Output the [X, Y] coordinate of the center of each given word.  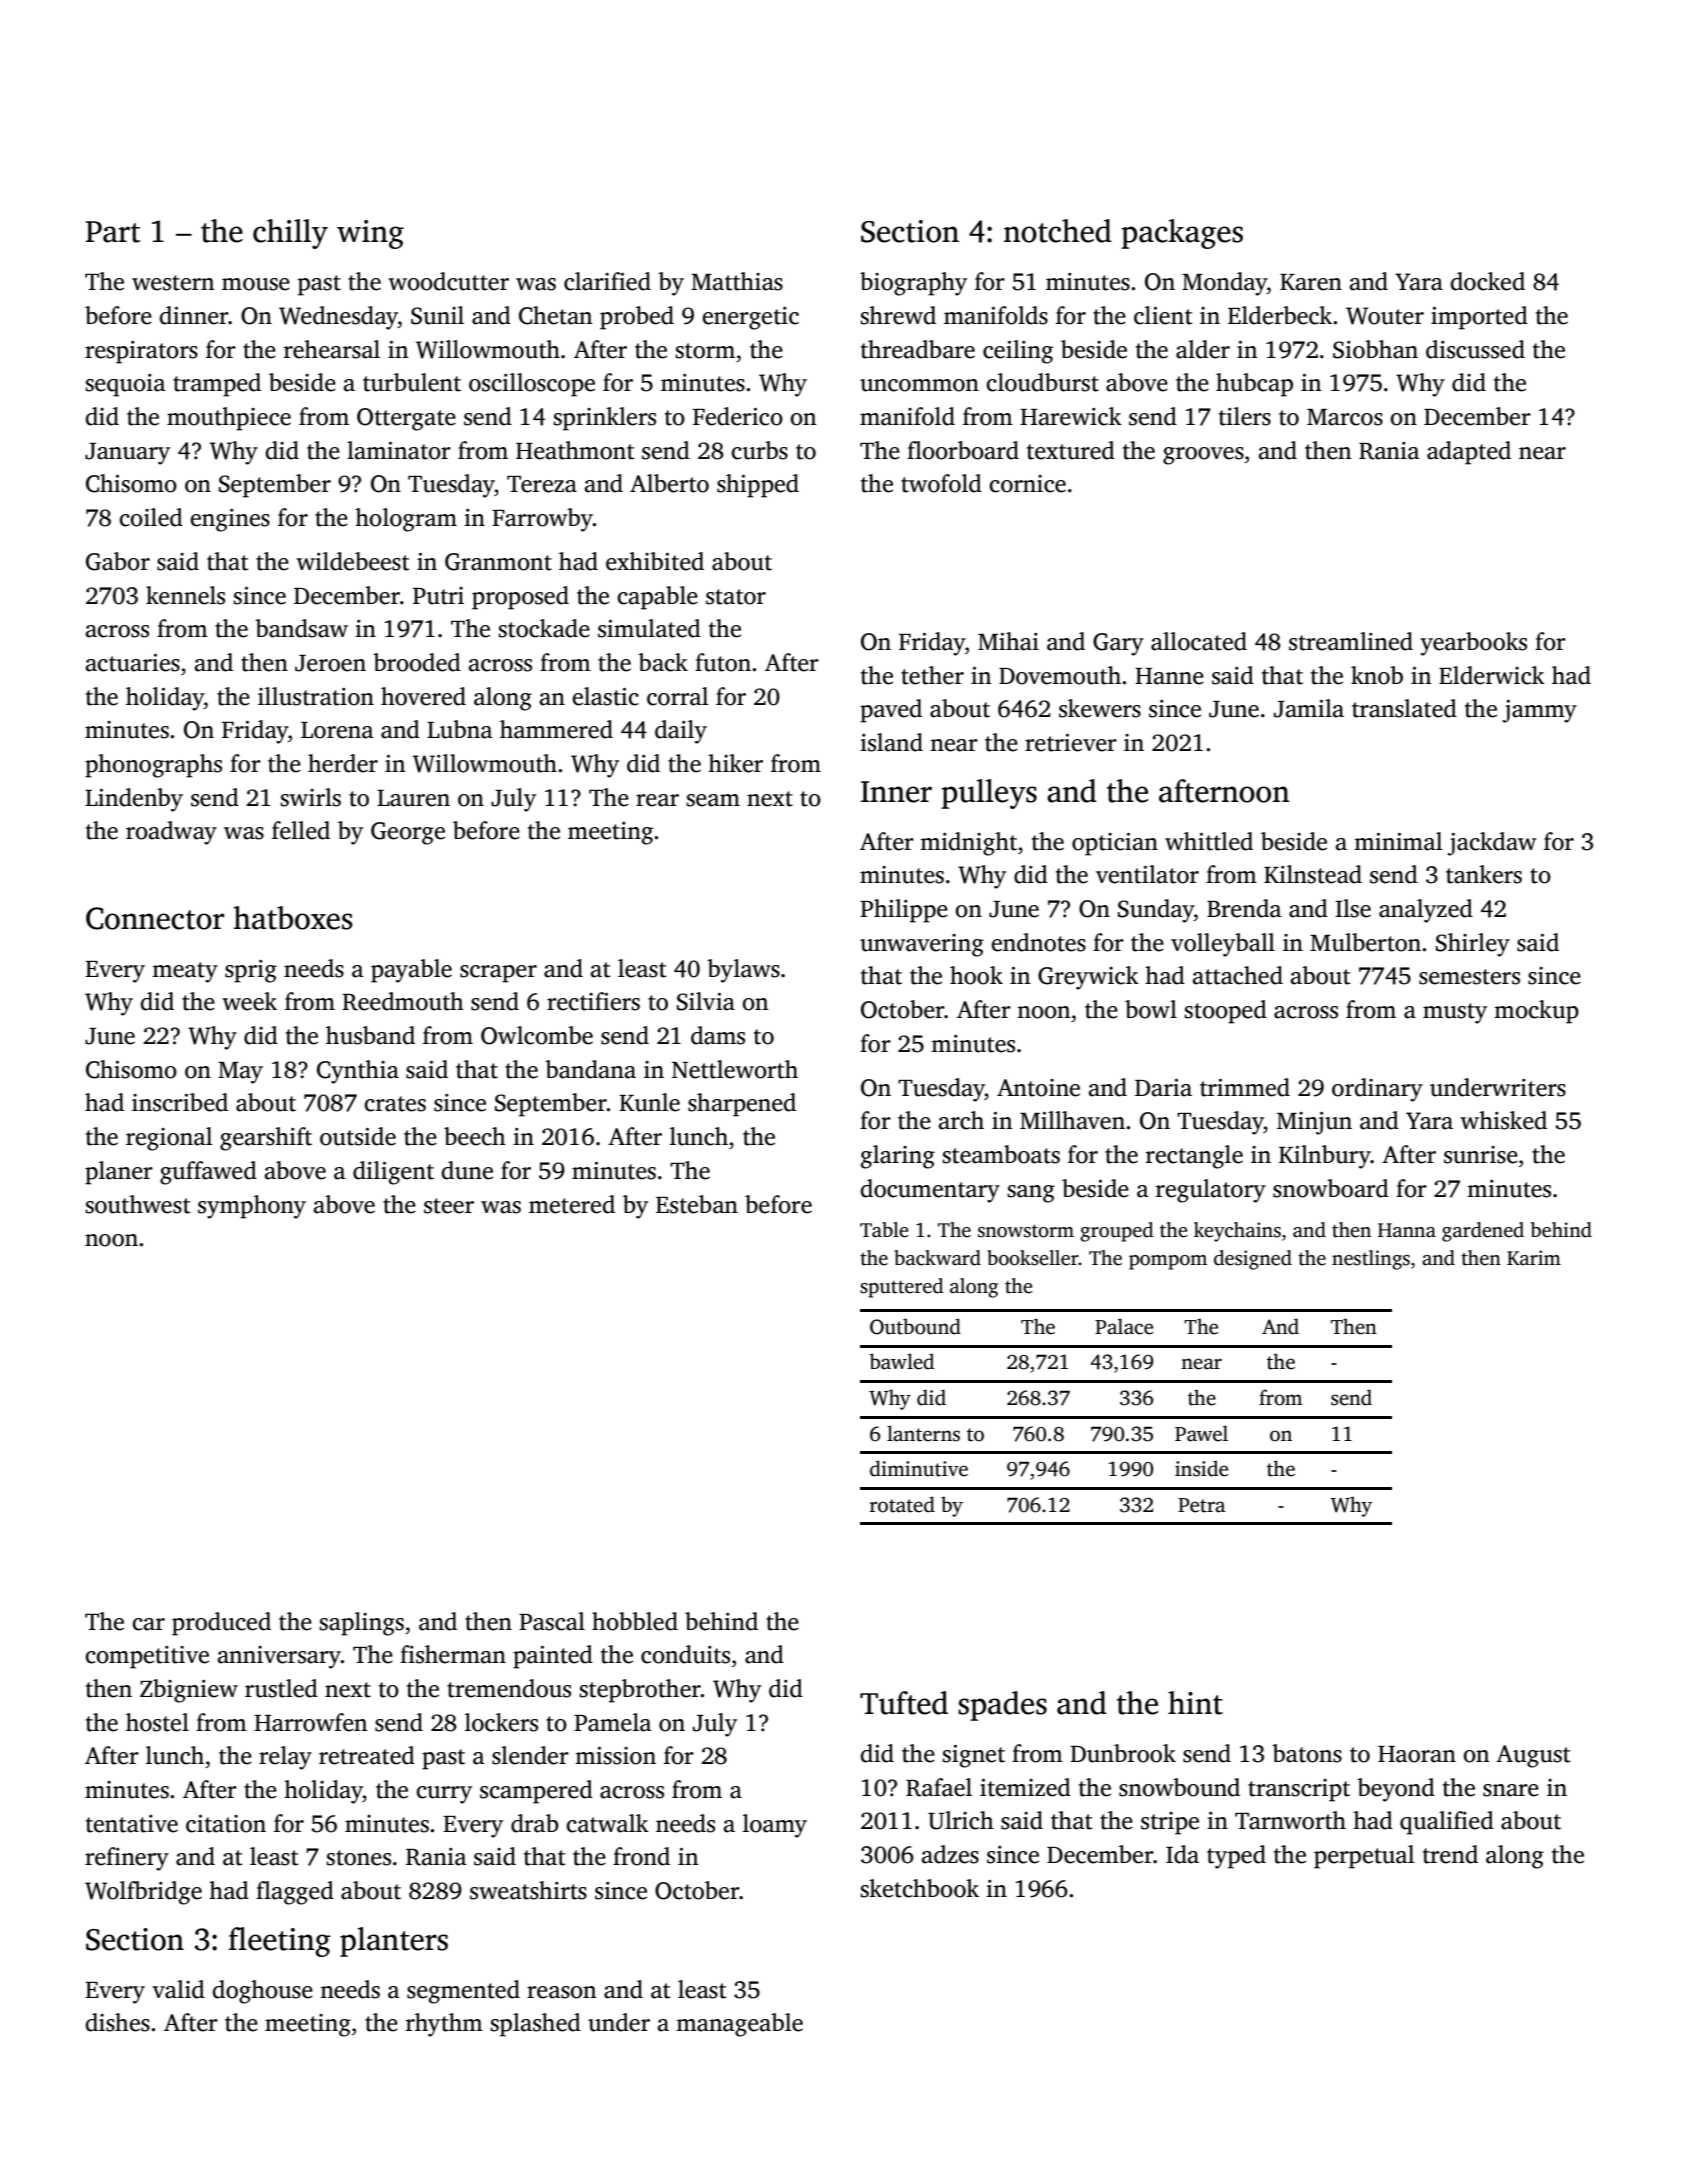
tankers [1484, 874]
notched [1058, 231]
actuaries [133, 663]
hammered [556, 729]
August [1533, 1756]
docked [1488, 281]
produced [221, 1624]
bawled [901, 1361]
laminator [399, 450]
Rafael [939, 1787]
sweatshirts [528, 1890]
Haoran [1417, 1754]
